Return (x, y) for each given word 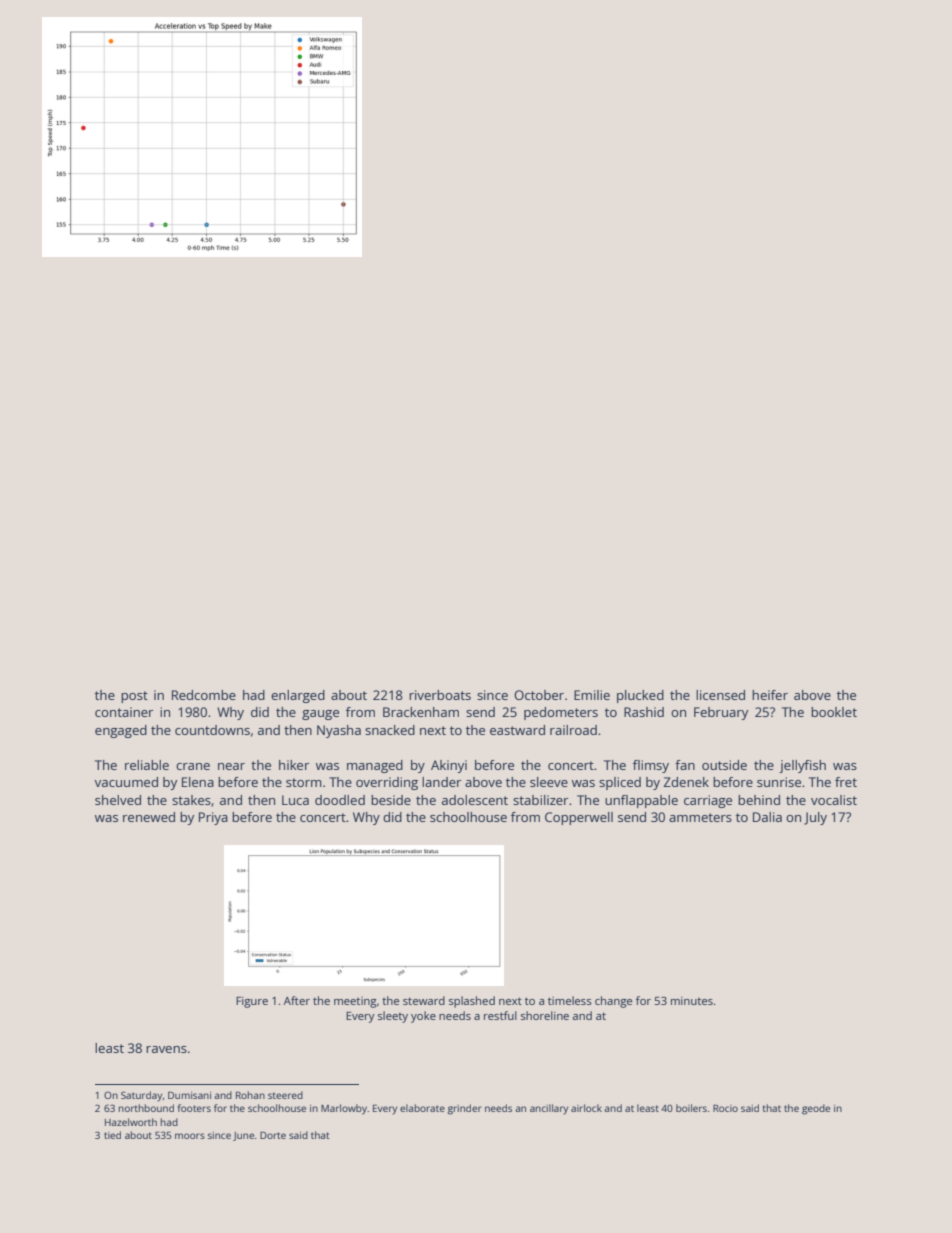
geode (816, 1109)
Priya (213, 818)
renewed (149, 817)
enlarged (298, 696)
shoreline (545, 1015)
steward (424, 1000)
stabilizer (540, 800)
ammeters (700, 817)
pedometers (561, 713)
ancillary (549, 1109)
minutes (692, 1001)
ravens (166, 1049)
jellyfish (802, 766)
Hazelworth (131, 1122)
